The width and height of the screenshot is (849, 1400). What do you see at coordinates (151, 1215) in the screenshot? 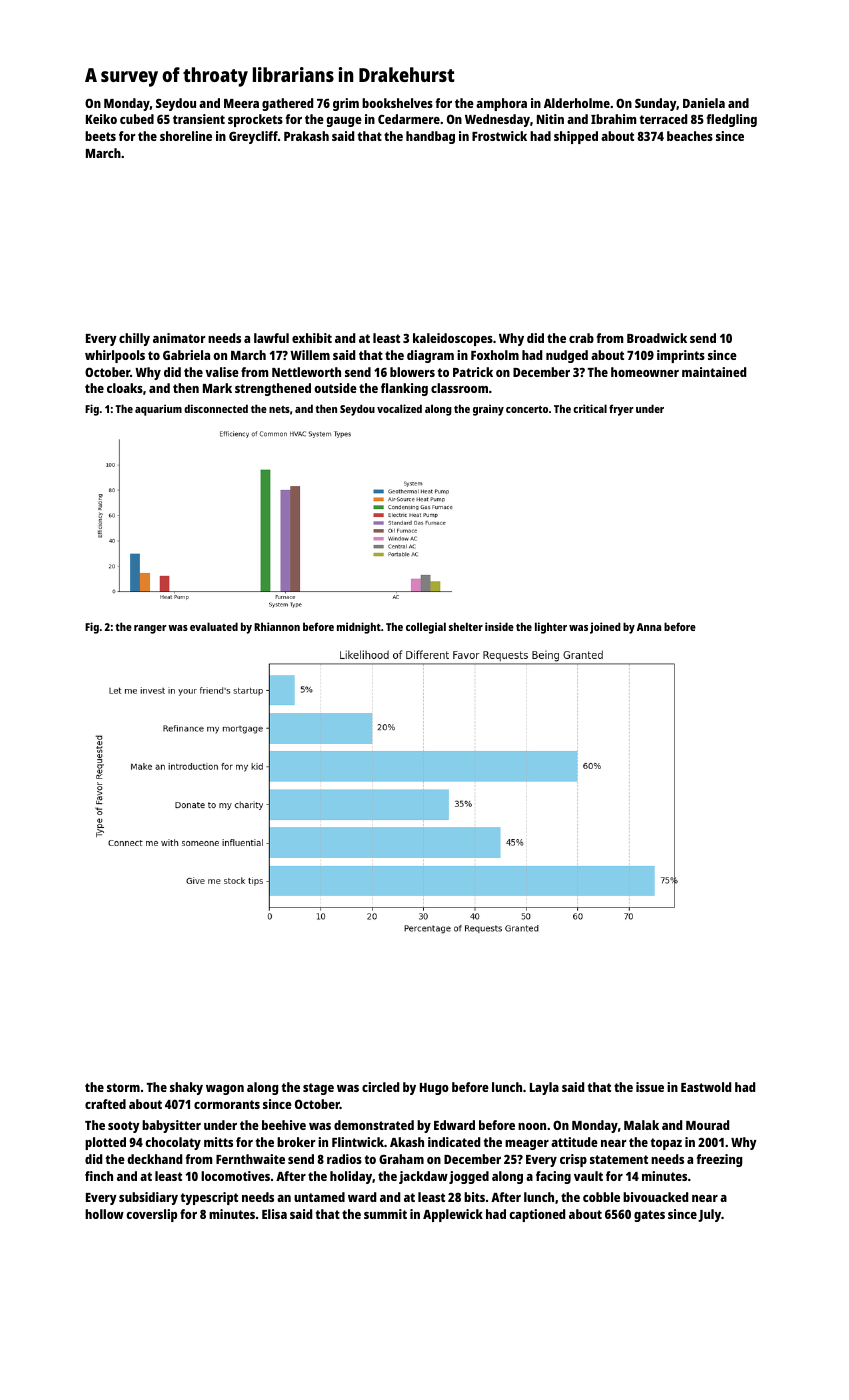
I see `coverslip` at bounding box center [151, 1215].
